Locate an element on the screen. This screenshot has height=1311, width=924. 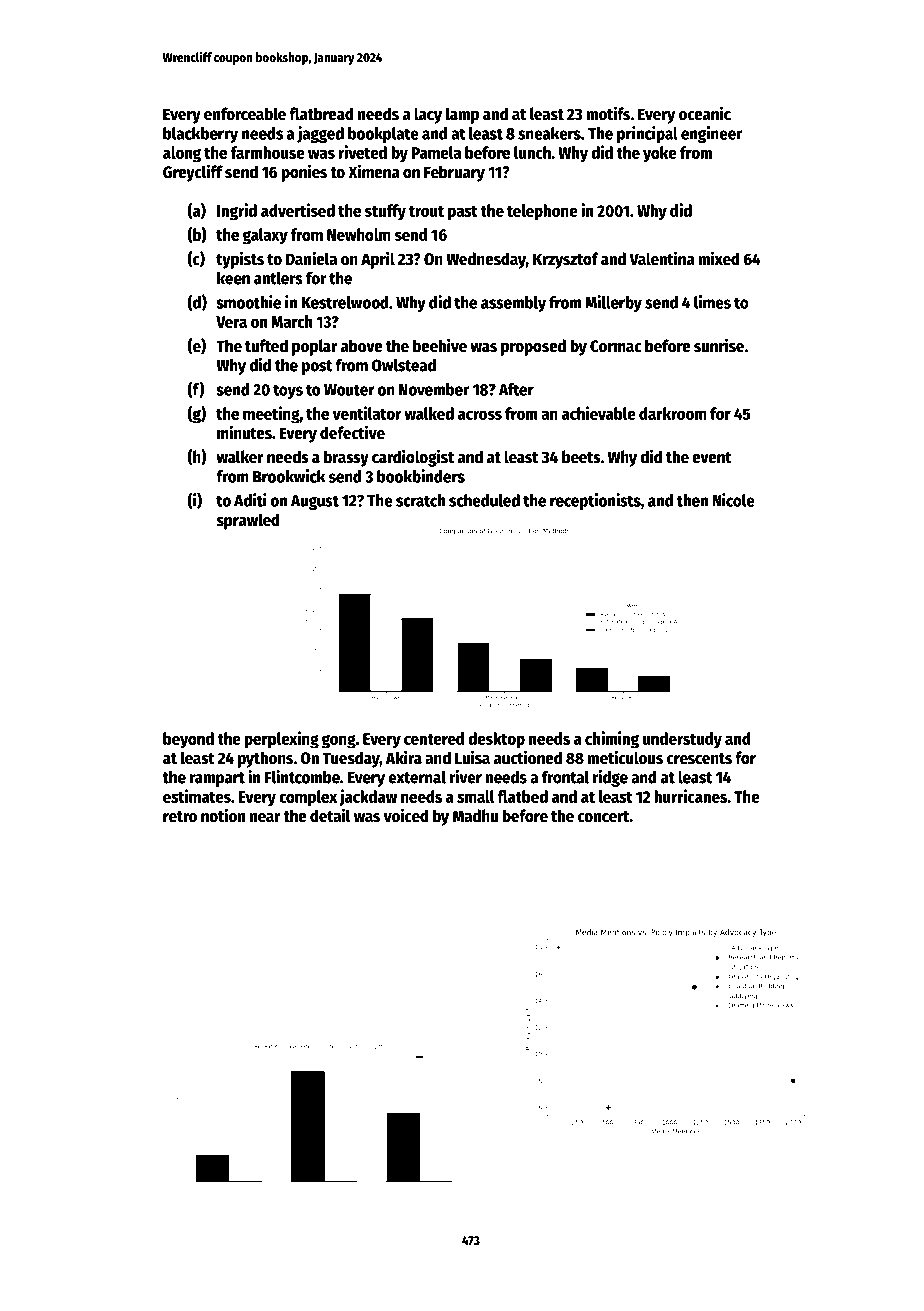
sprawled is located at coordinates (248, 521).
